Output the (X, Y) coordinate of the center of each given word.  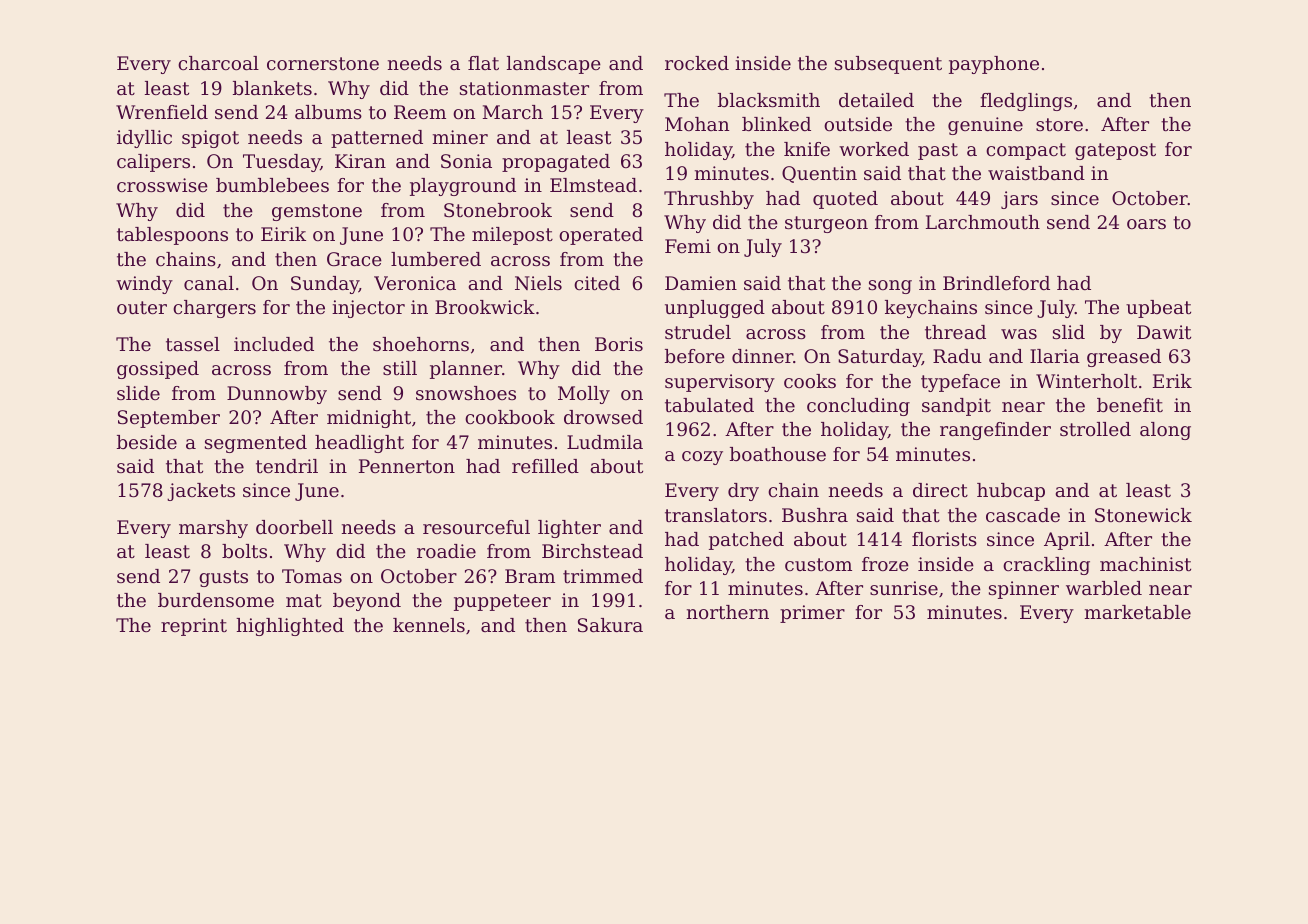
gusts (223, 578)
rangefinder (995, 431)
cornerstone (323, 63)
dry (743, 492)
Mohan (697, 124)
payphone (994, 65)
